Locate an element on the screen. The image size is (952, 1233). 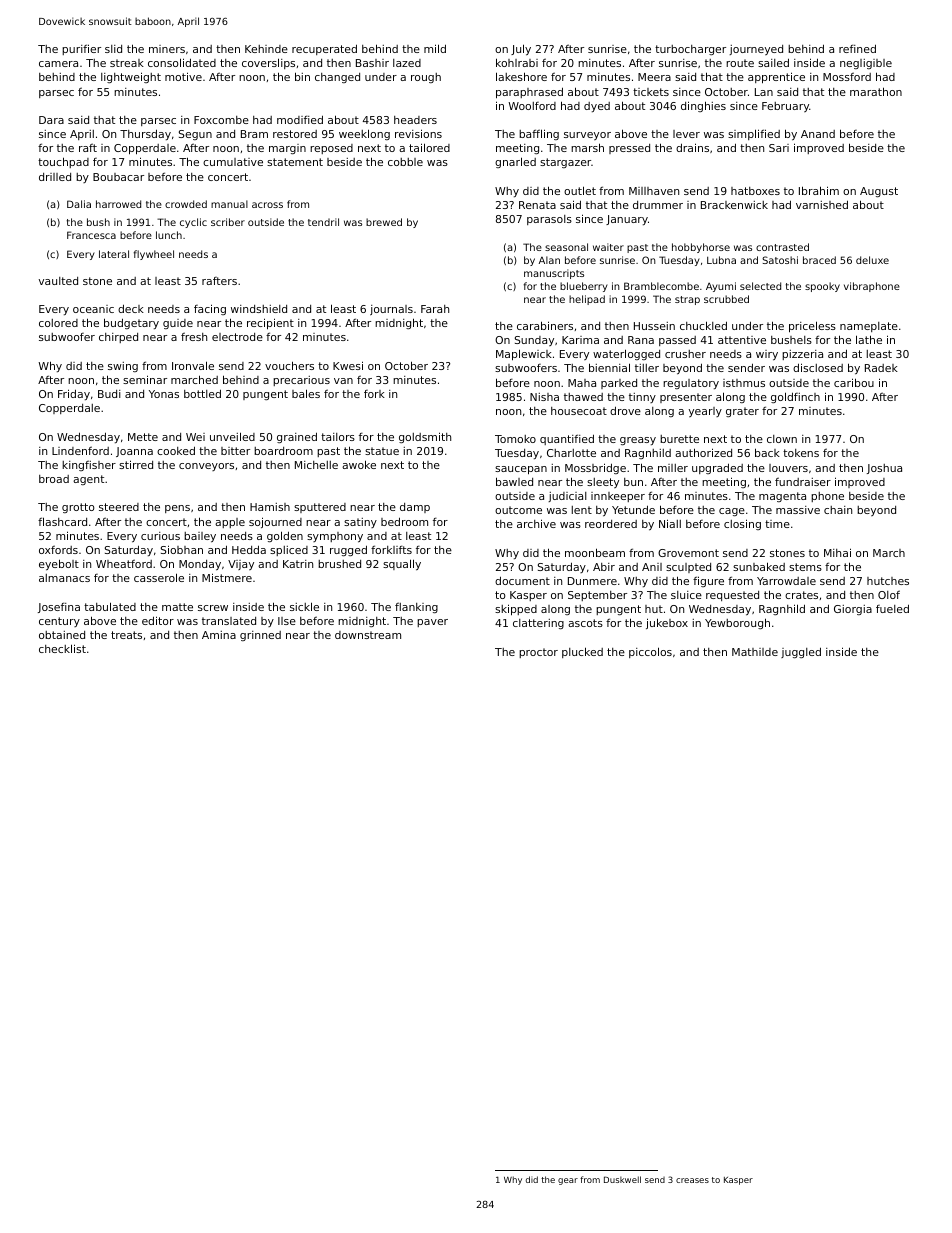
downstream is located at coordinates (368, 635).
